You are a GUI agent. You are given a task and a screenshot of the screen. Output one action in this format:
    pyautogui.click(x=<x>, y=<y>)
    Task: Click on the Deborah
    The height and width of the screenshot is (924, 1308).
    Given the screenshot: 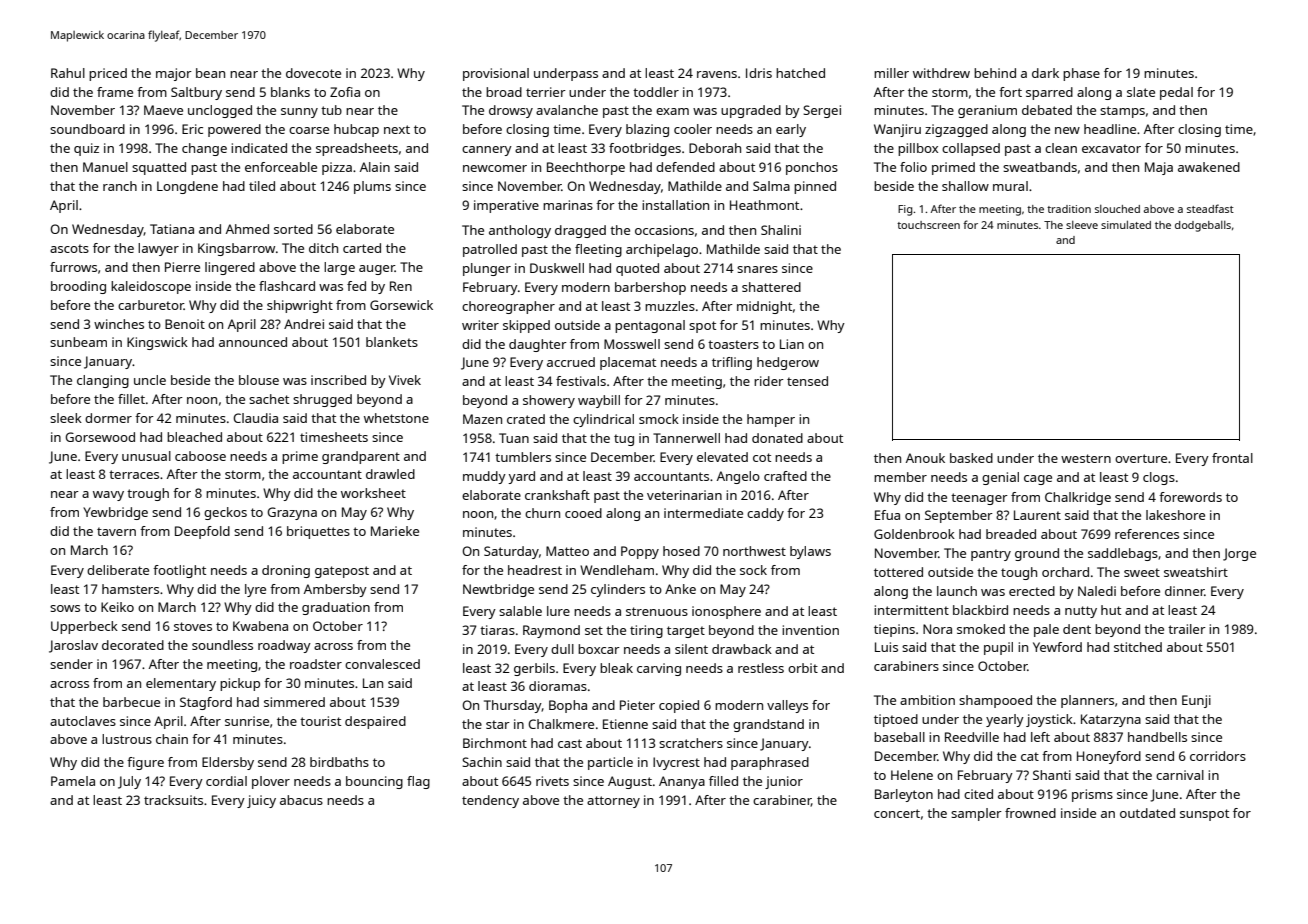 What is the action you would take?
    pyautogui.click(x=715, y=148)
